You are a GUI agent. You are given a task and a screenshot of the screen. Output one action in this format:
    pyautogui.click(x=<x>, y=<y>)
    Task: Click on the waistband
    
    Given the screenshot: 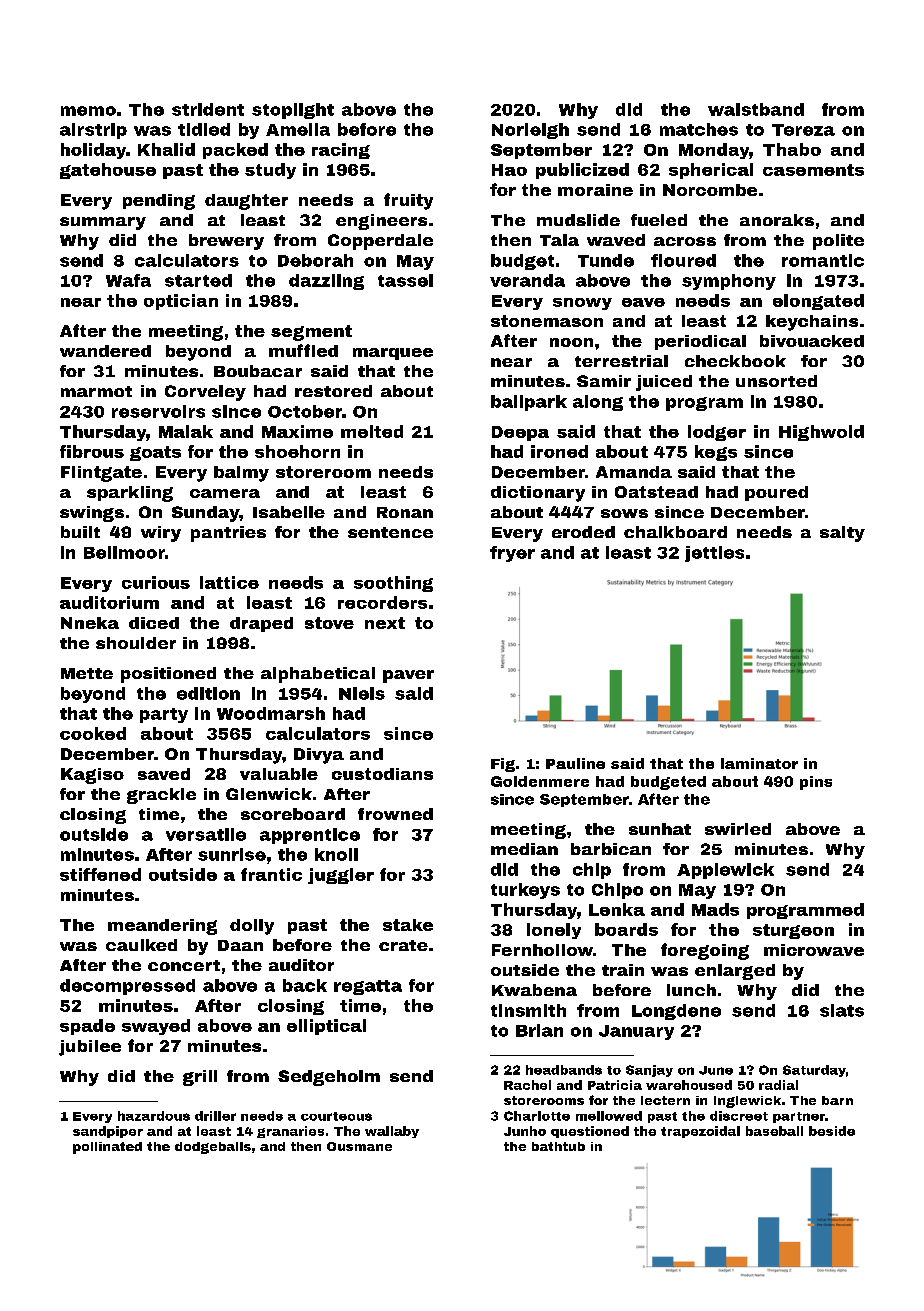 What is the action you would take?
    pyautogui.click(x=756, y=109)
